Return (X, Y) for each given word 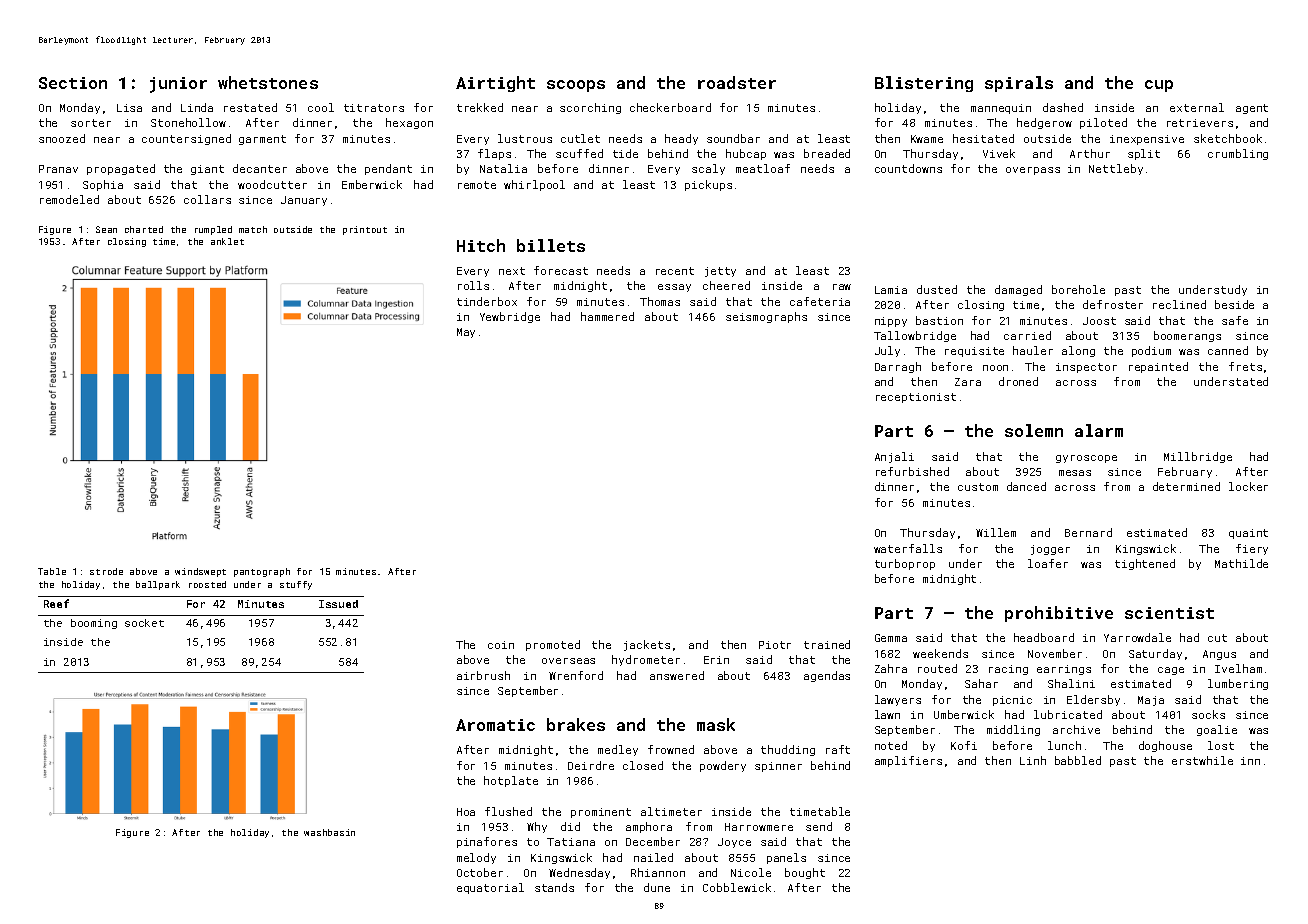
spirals (1019, 84)
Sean (106, 229)
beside (1234, 304)
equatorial (490, 888)
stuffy (296, 585)
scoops (576, 86)
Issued (338, 604)
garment (262, 140)
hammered (607, 316)
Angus (1219, 655)
